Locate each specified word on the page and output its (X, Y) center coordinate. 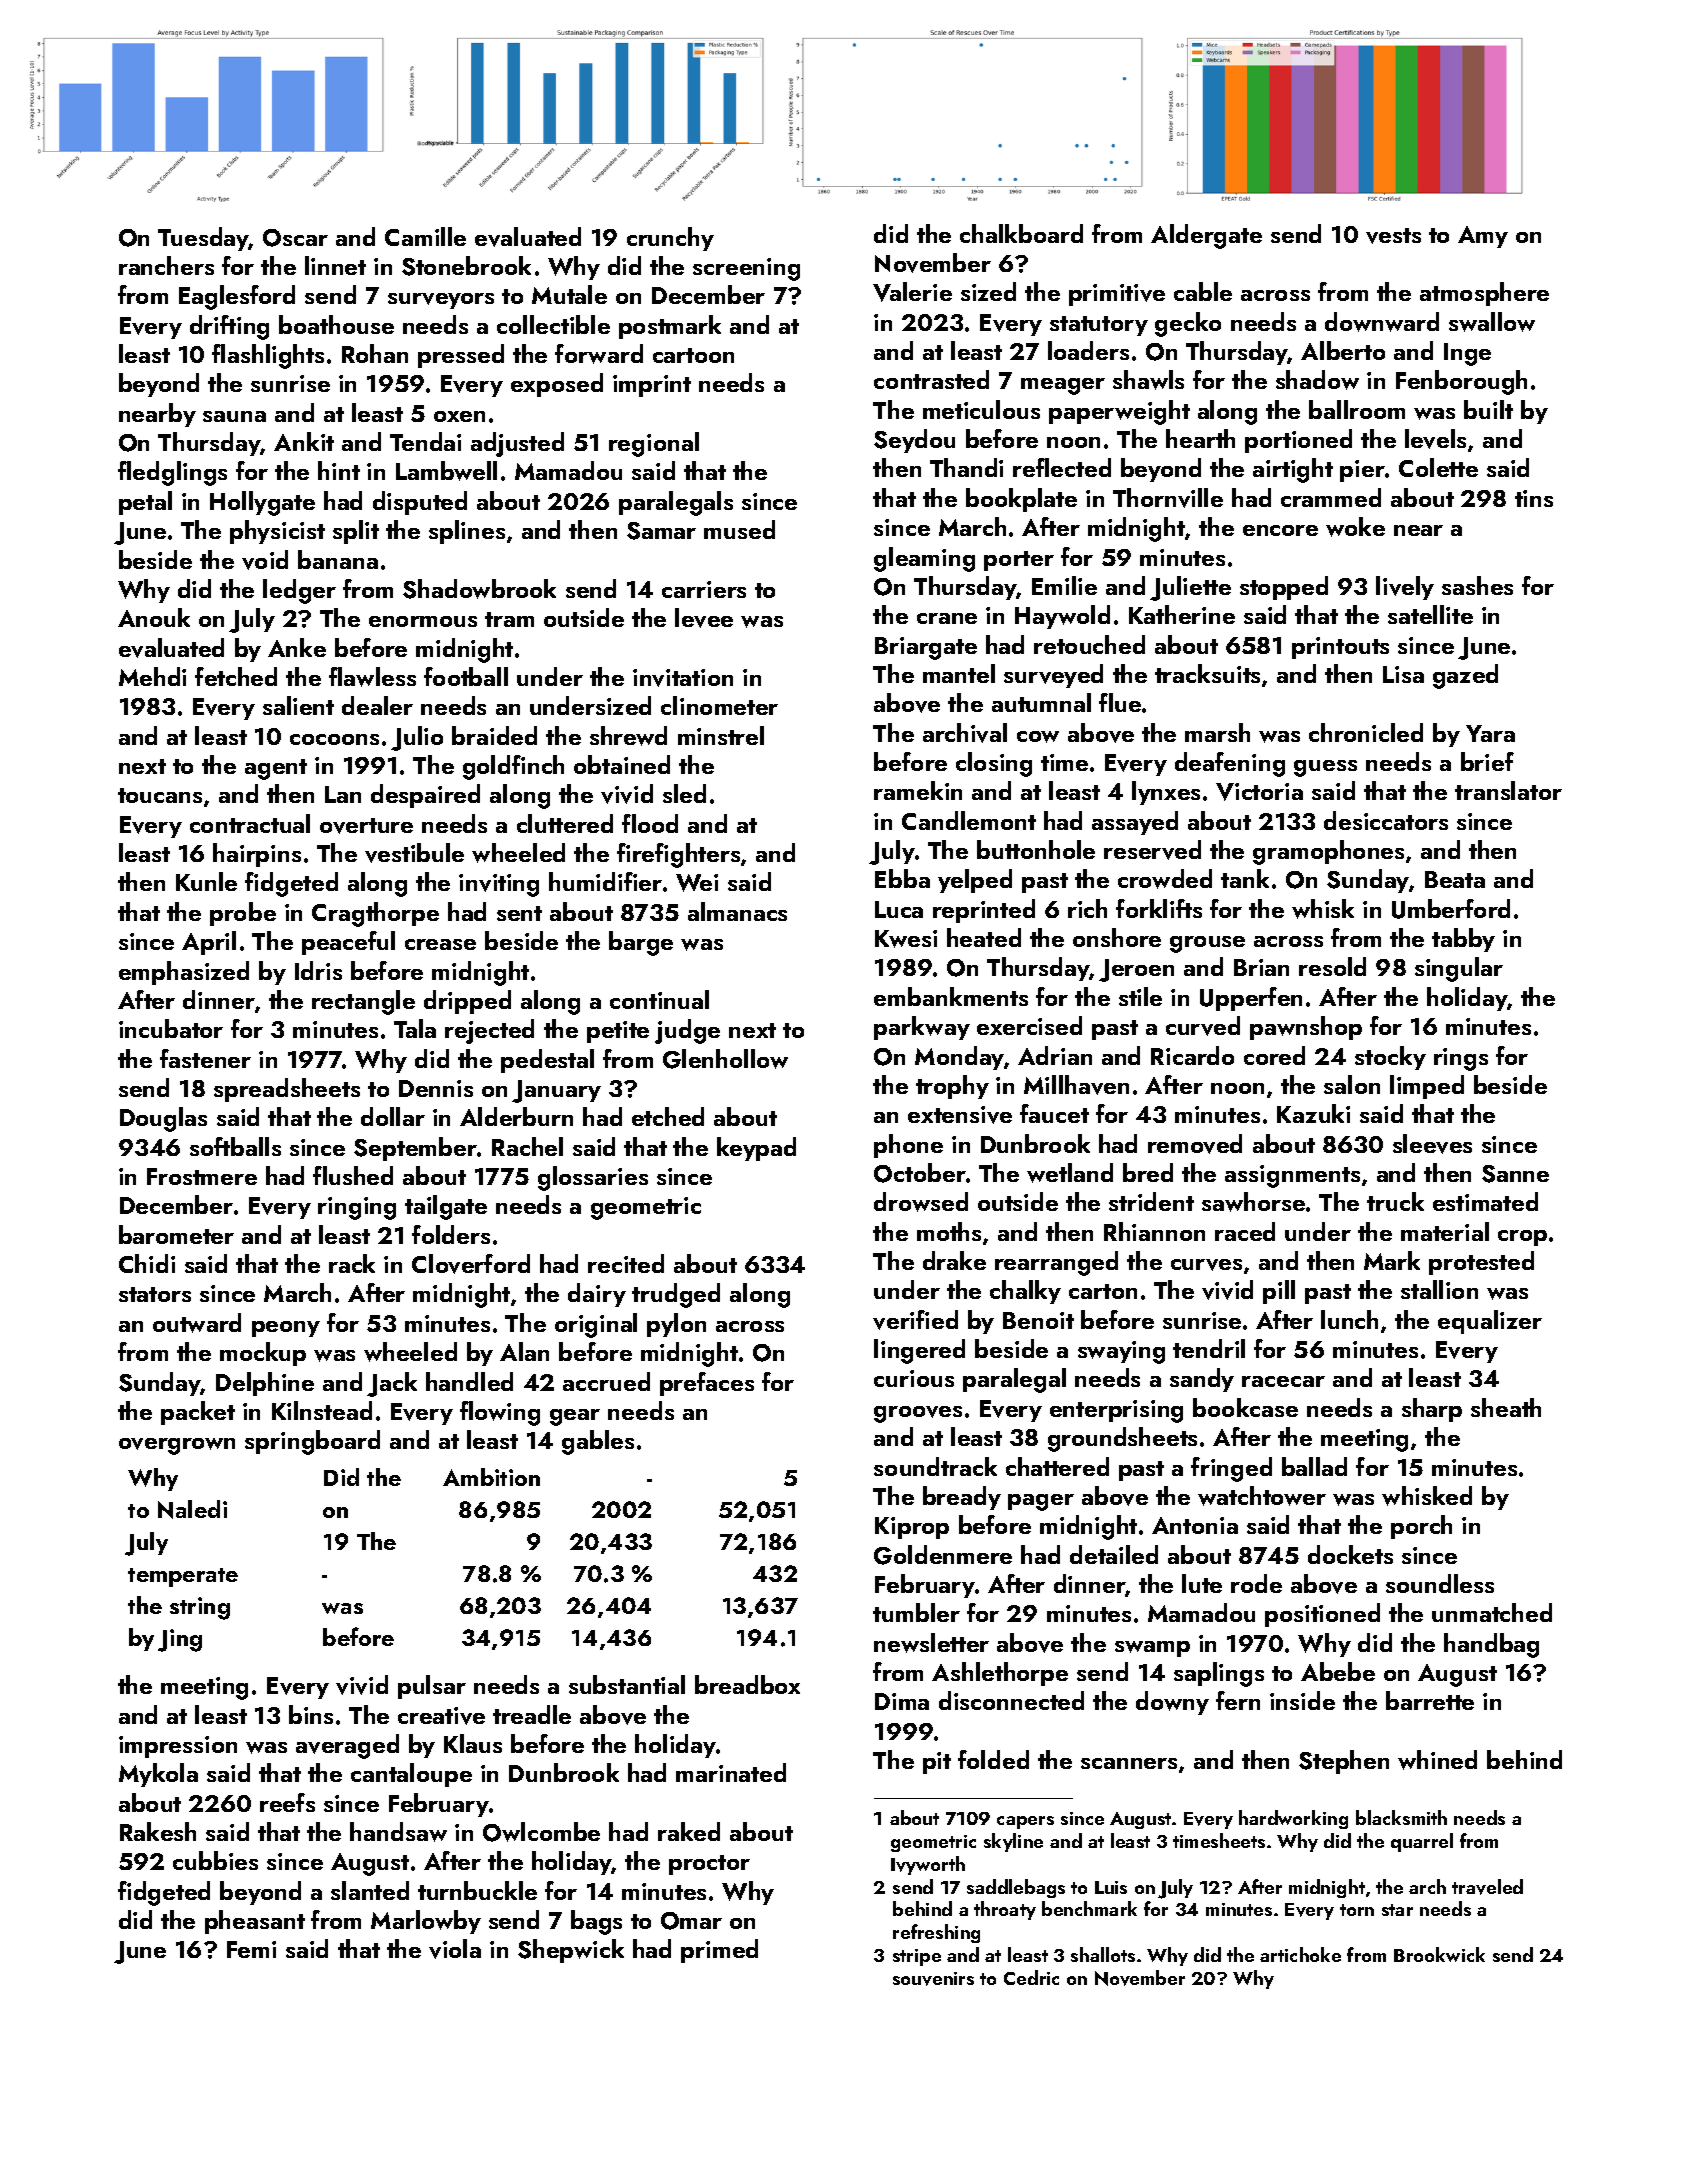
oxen (459, 416)
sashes (1477, 585)
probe (243, 914)
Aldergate (1206, 236)
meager (1063, 386)
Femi (251, 1949)
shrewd (628, 736)
